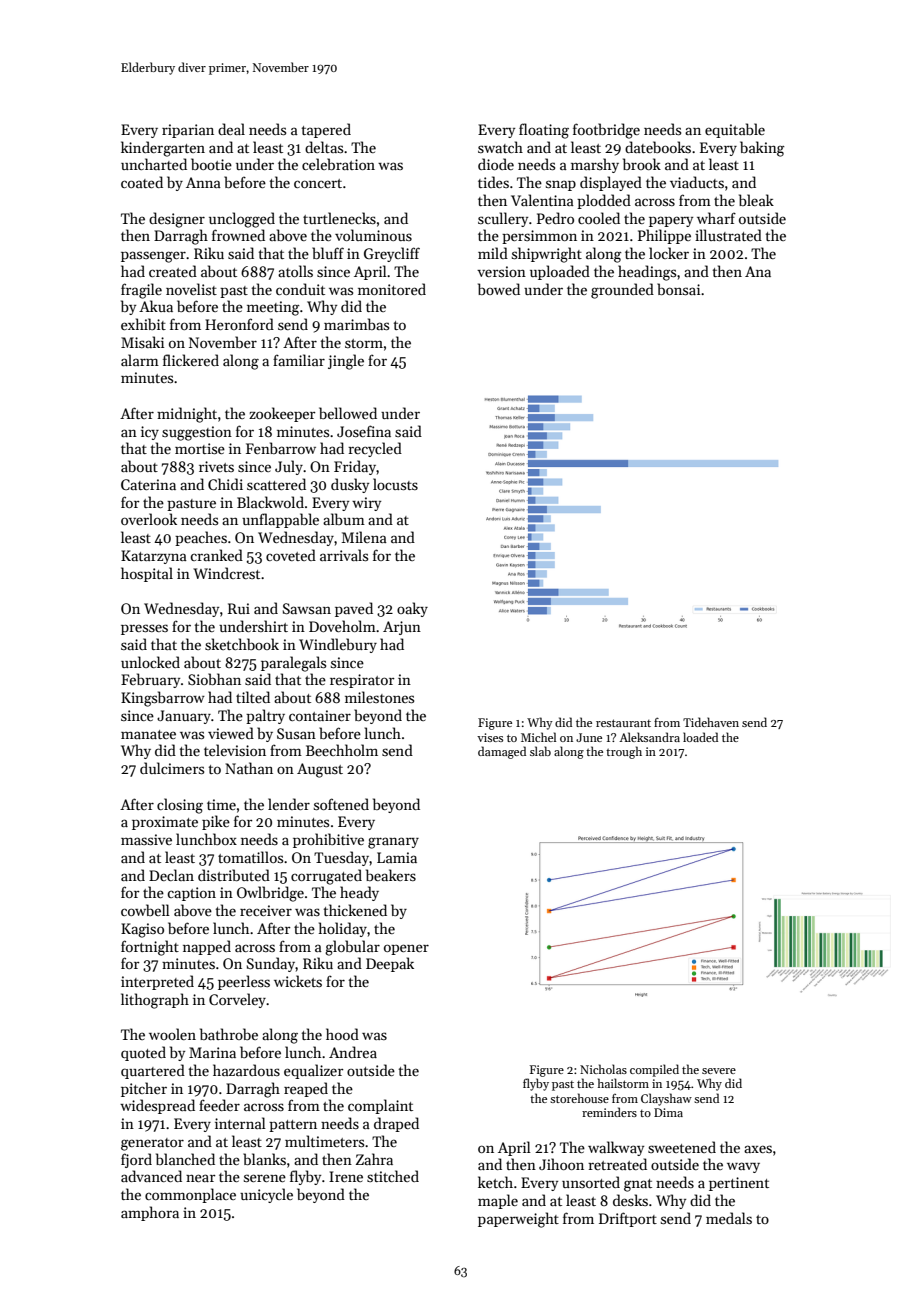 Image resolution: width=908 pixels, height=1316 pixels. What do you see at coordinates (756, 200) in the page?
I see `bleak` at bounding box center [756, 200].
